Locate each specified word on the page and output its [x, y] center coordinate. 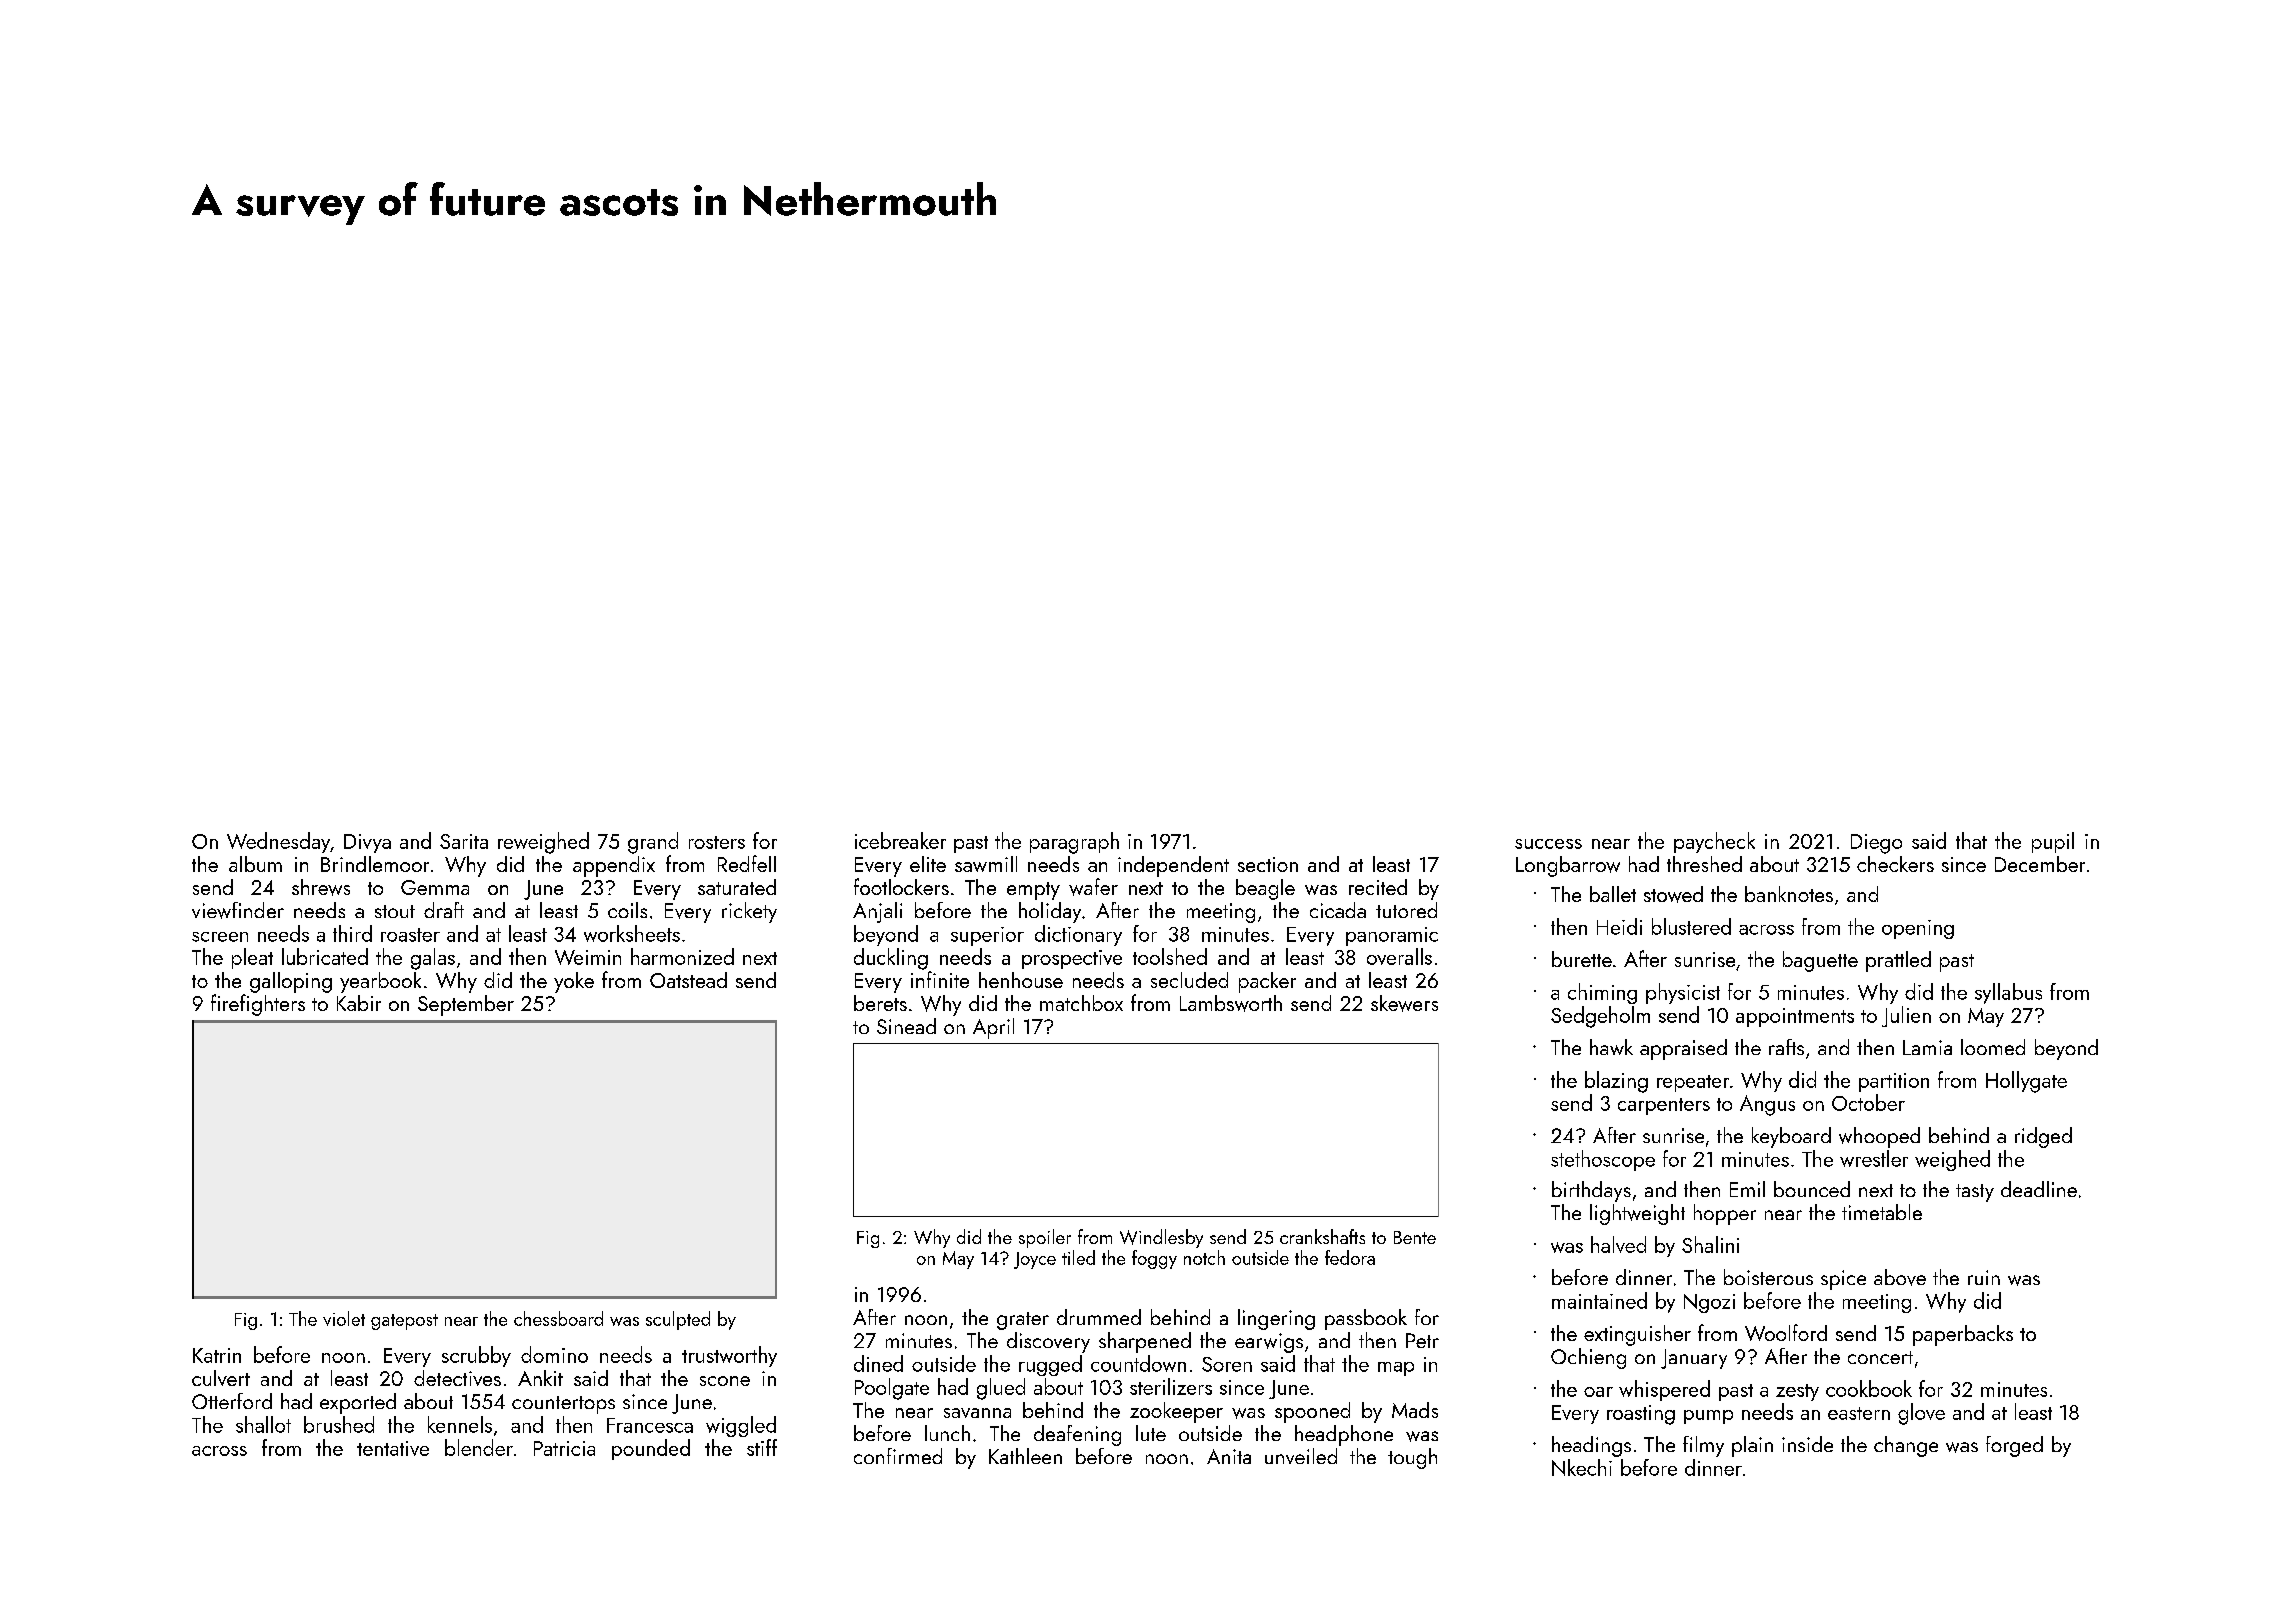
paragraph [1074, 843]
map [1396, 1369]
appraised [1683, 1049]
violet [344, 1318]
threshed [1704, 864]
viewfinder [238, 910]
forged [2014, 1446]
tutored [1406, 910]
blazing [1616, 1082]
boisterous [1768, 1277]
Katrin [217, 1355]
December [2040, 864]
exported [358, 1403]
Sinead [906, 1026]
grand [653, 843]
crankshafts [1322, 1236]
